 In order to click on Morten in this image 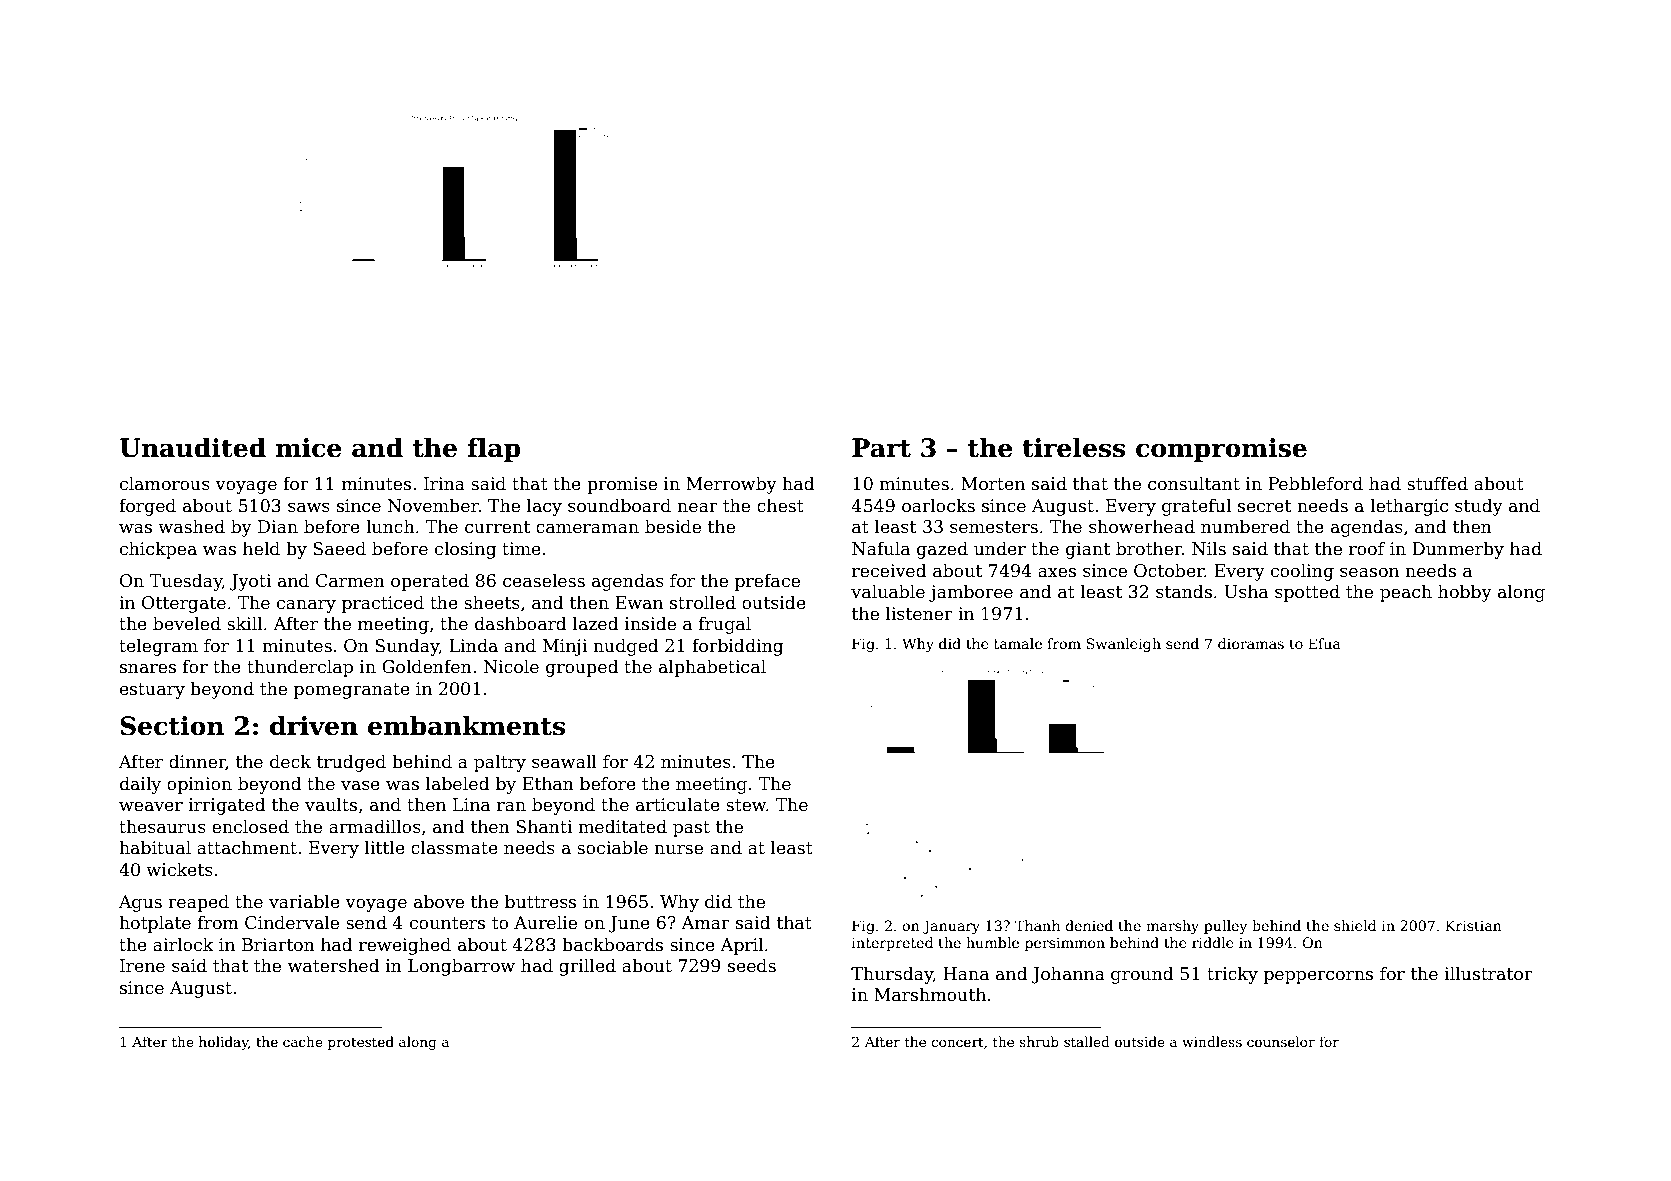, I will do `click(993, 484)`.
